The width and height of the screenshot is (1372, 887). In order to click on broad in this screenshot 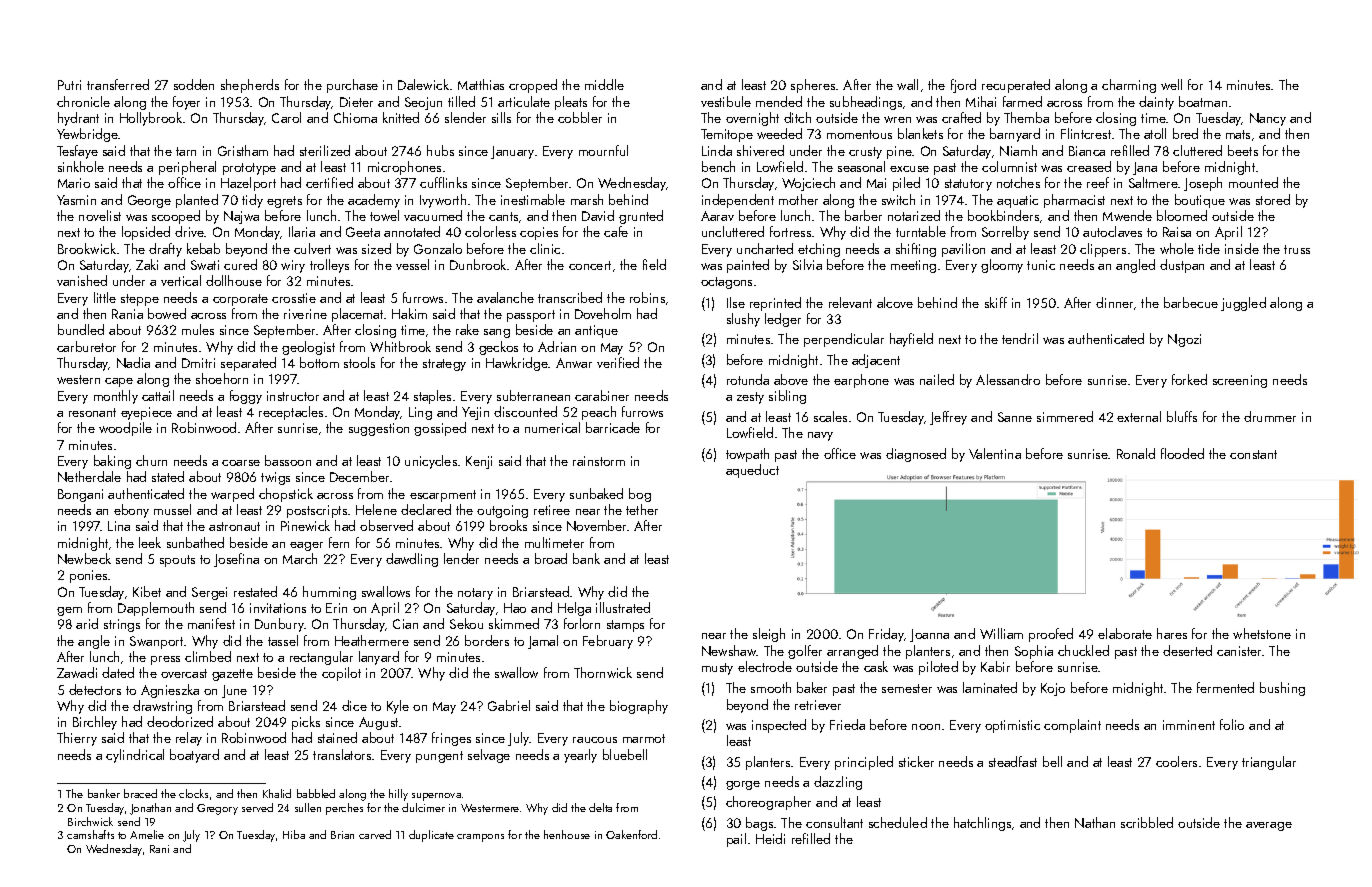, I will do `click(551, 558)`.
